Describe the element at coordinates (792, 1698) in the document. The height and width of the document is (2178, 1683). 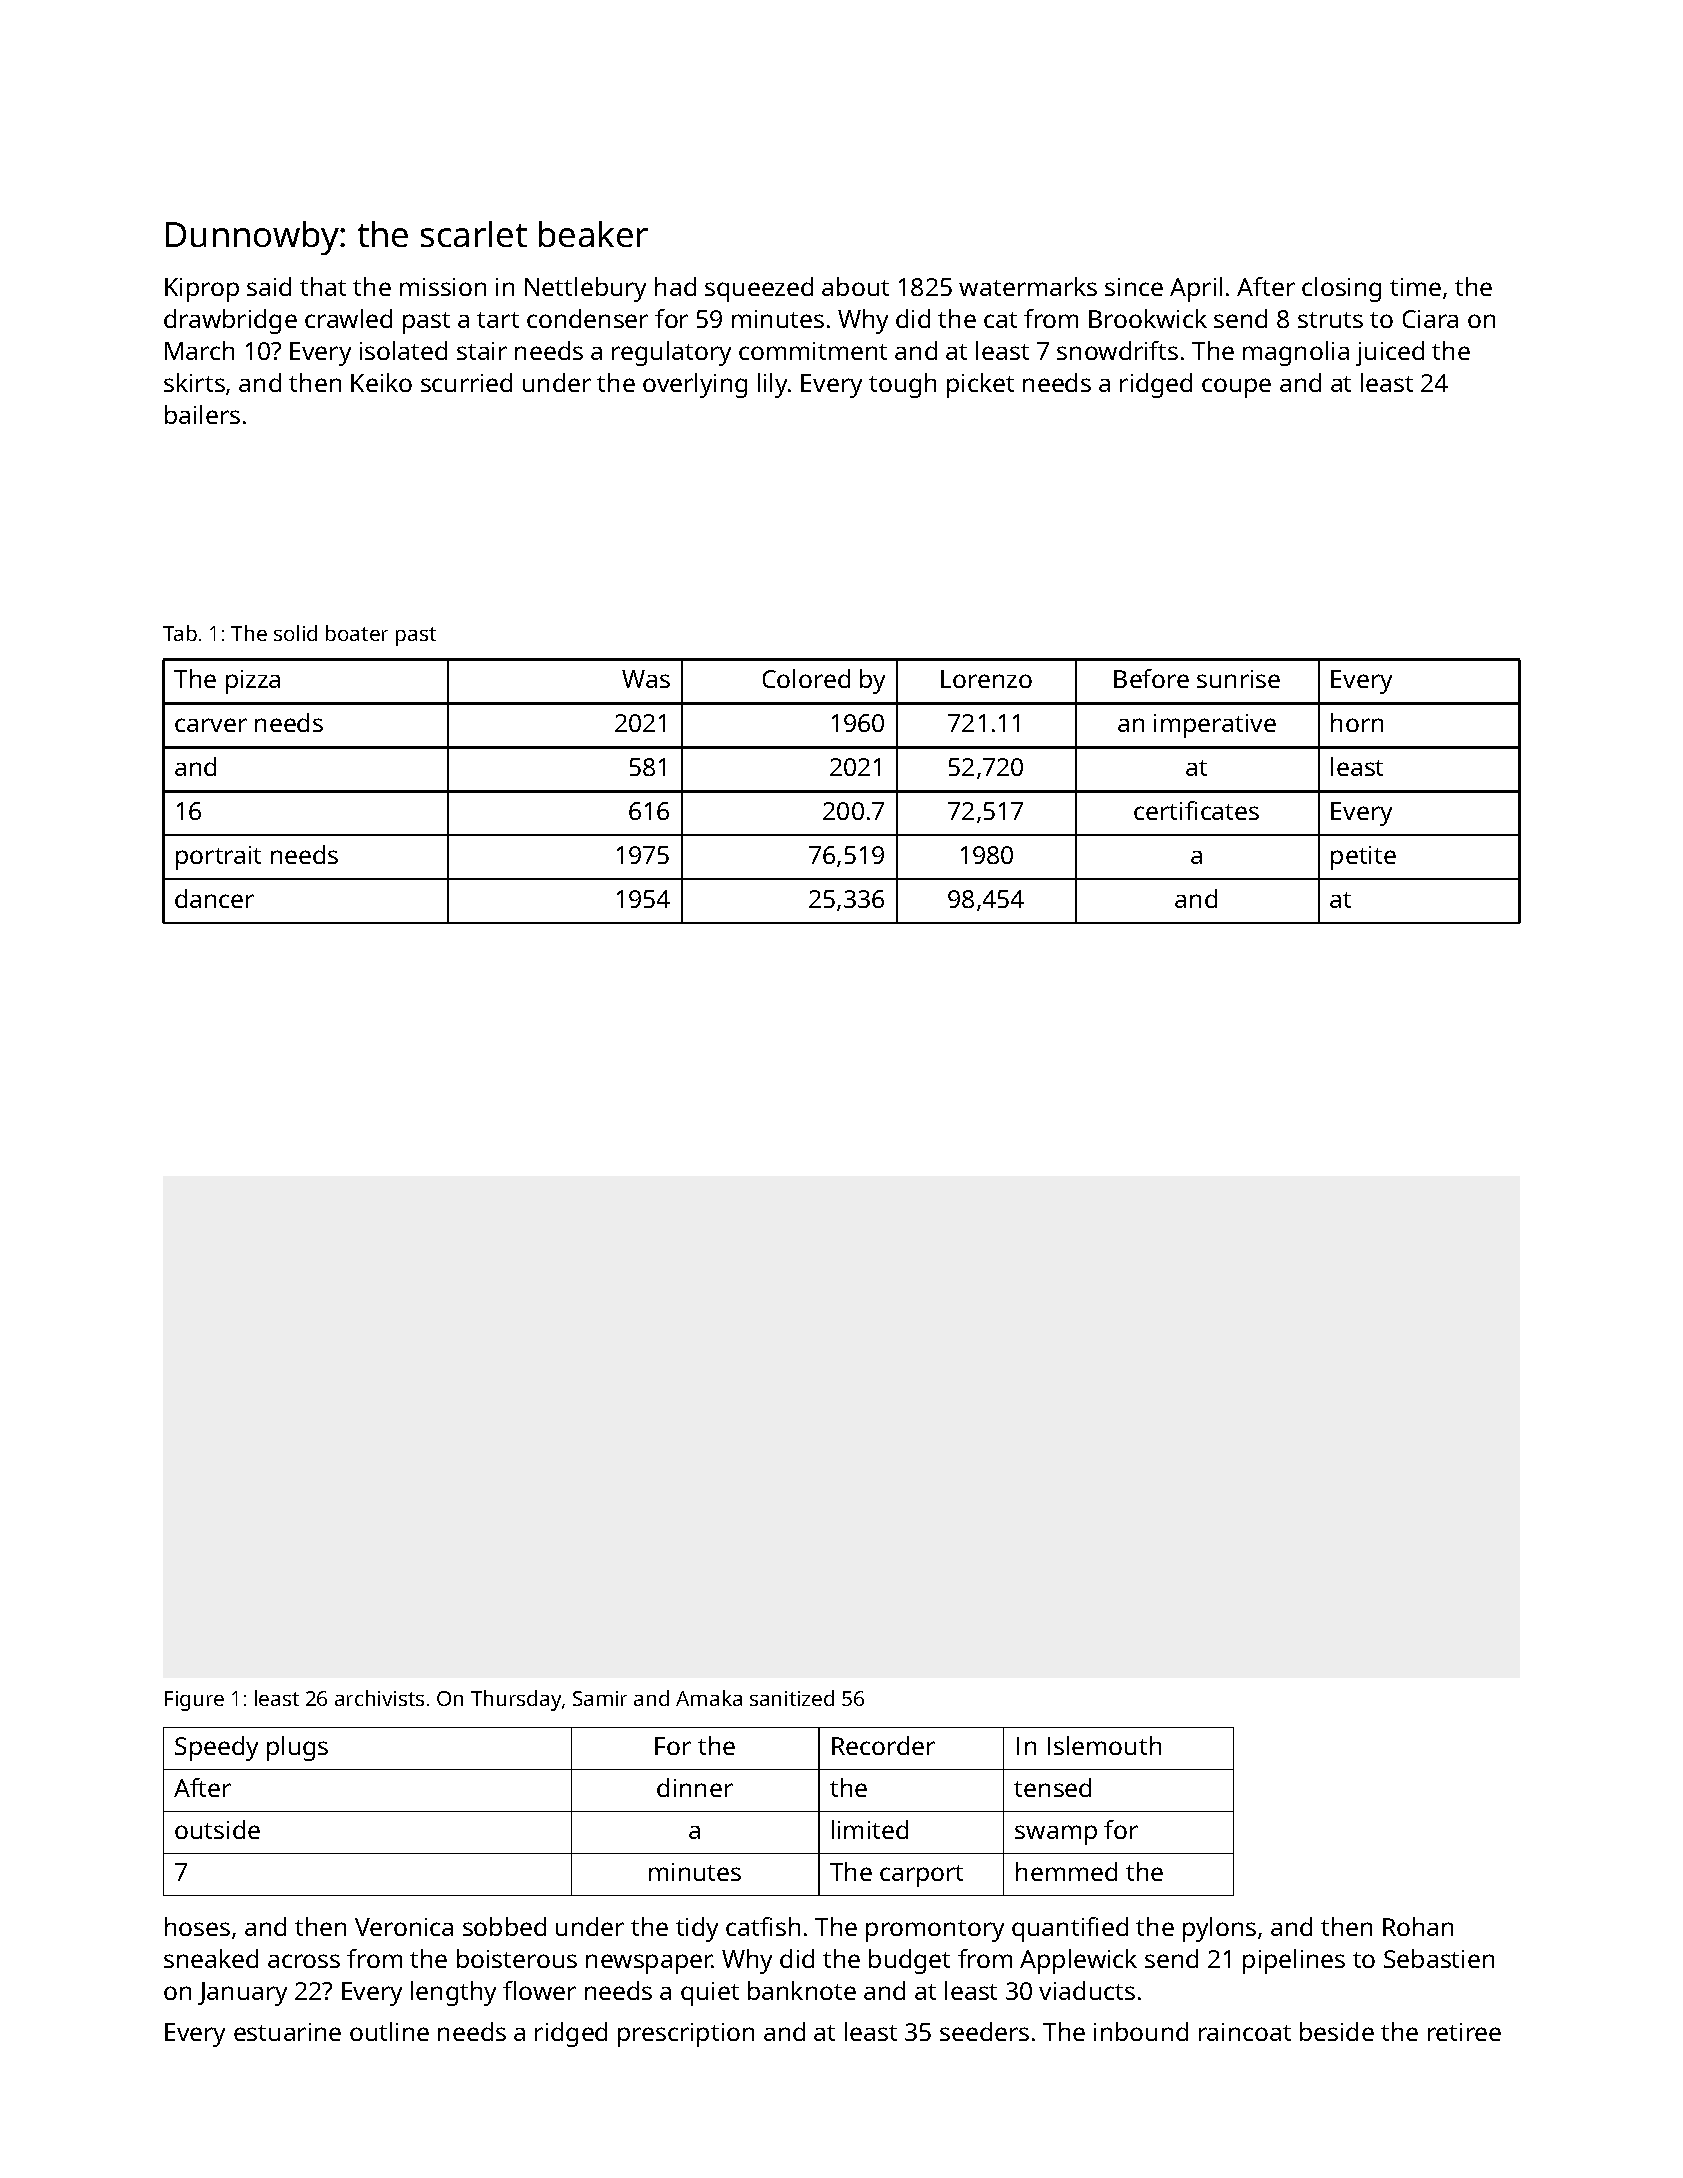
I see `sanitized` at that location.
